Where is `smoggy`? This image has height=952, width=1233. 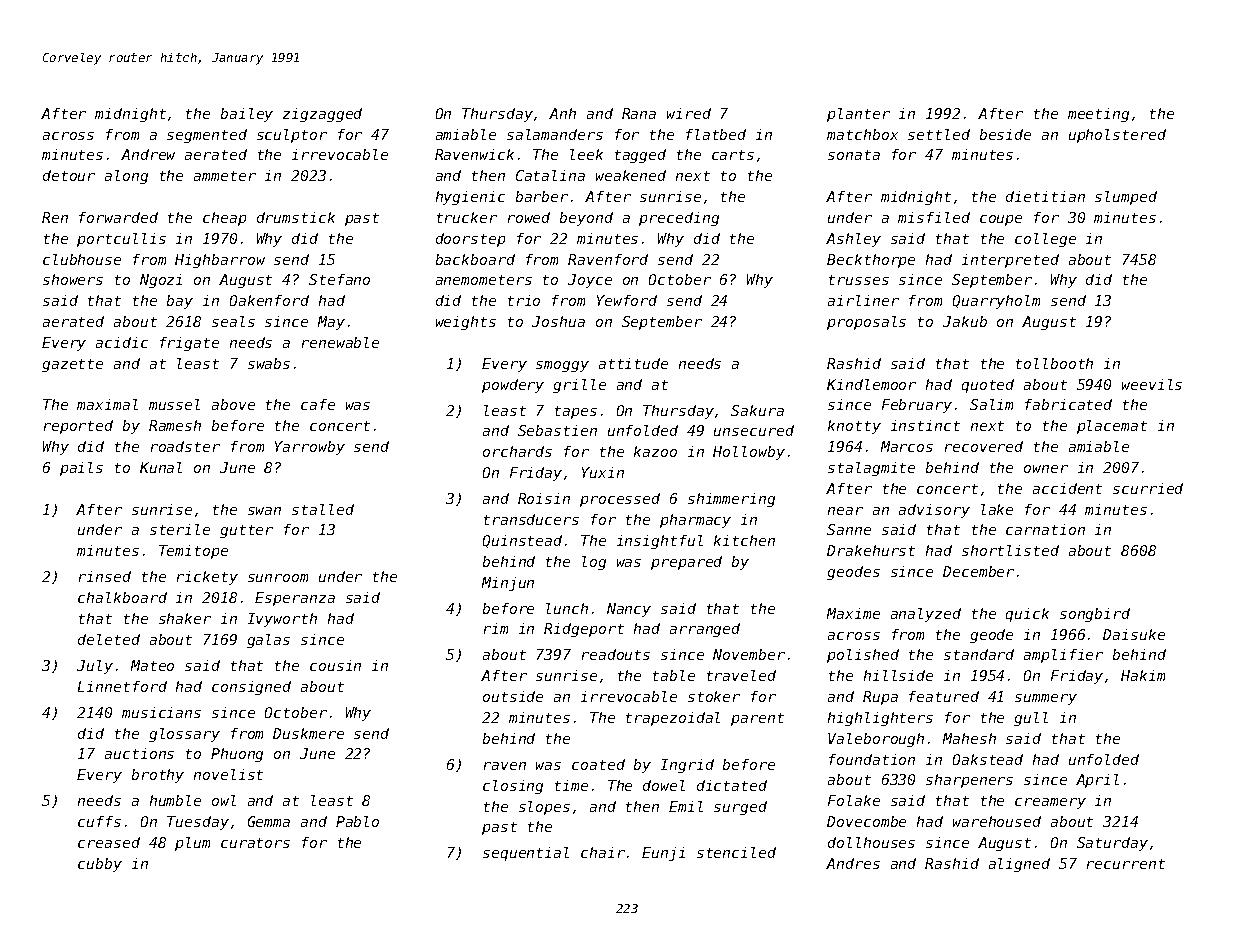 smoggy is located at coordinates (562, 366).
